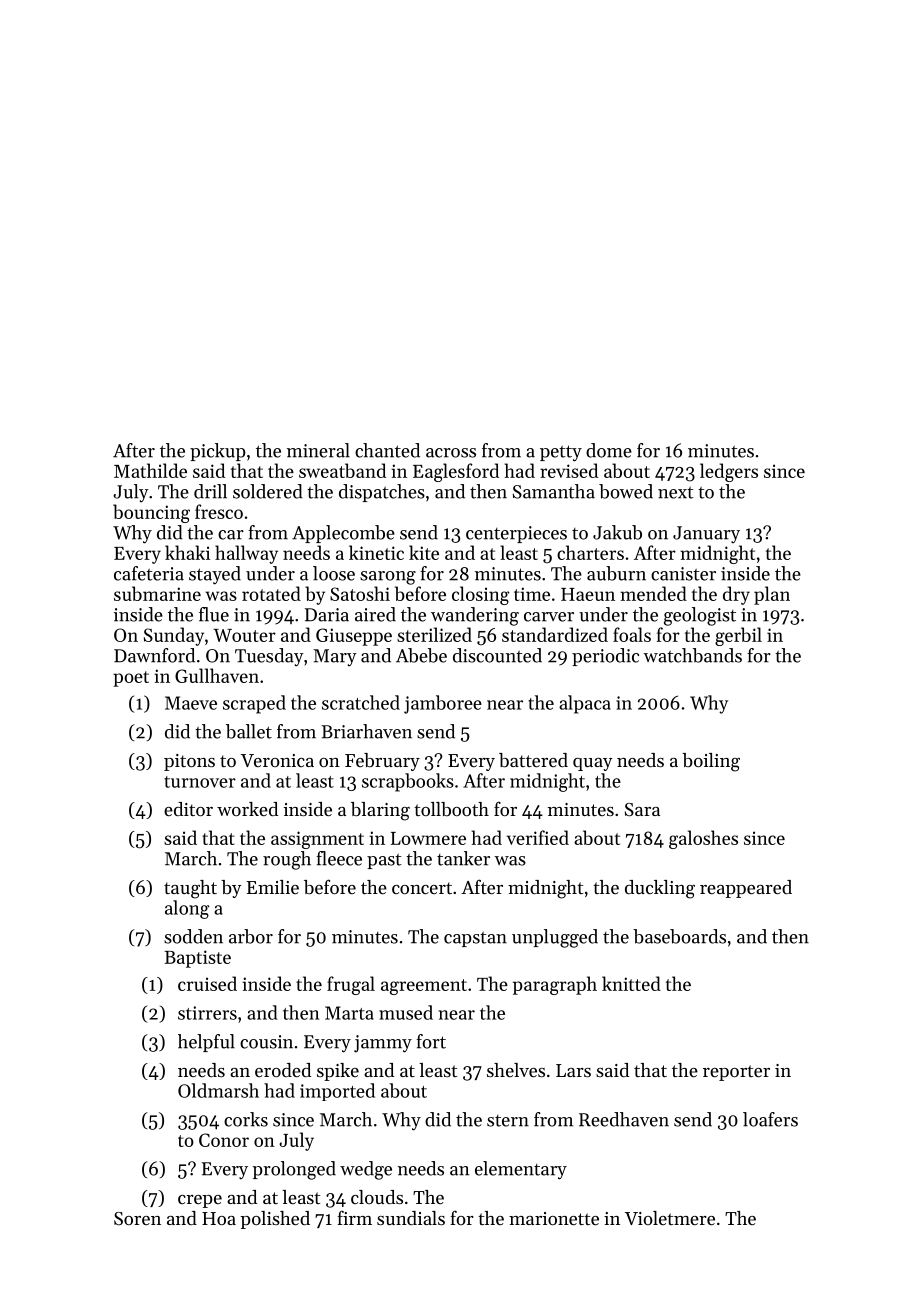  Describe the element at coordinates (218, 1090) in the image. I see `Oldmarsh` at that location.
